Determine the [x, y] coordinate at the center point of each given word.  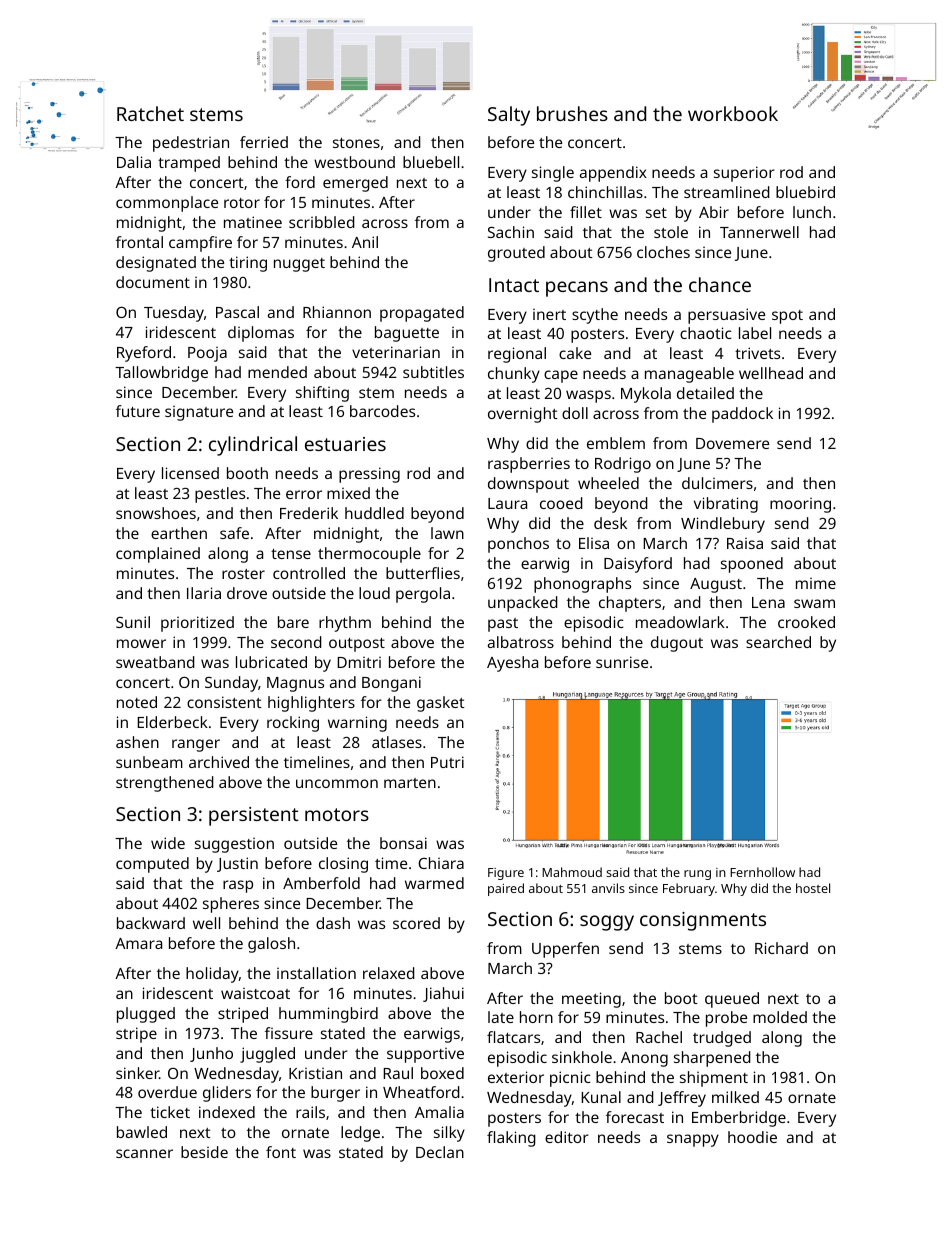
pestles [220, 495]
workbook [733, 113]
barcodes [382, 411]
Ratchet [150, 113]
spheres [231, 905]
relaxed [389, 973]
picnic [570, 1079]
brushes [572, 113]
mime [816, 583]
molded [780, 1017]
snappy [693, 1140]
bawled [142, 1132]
